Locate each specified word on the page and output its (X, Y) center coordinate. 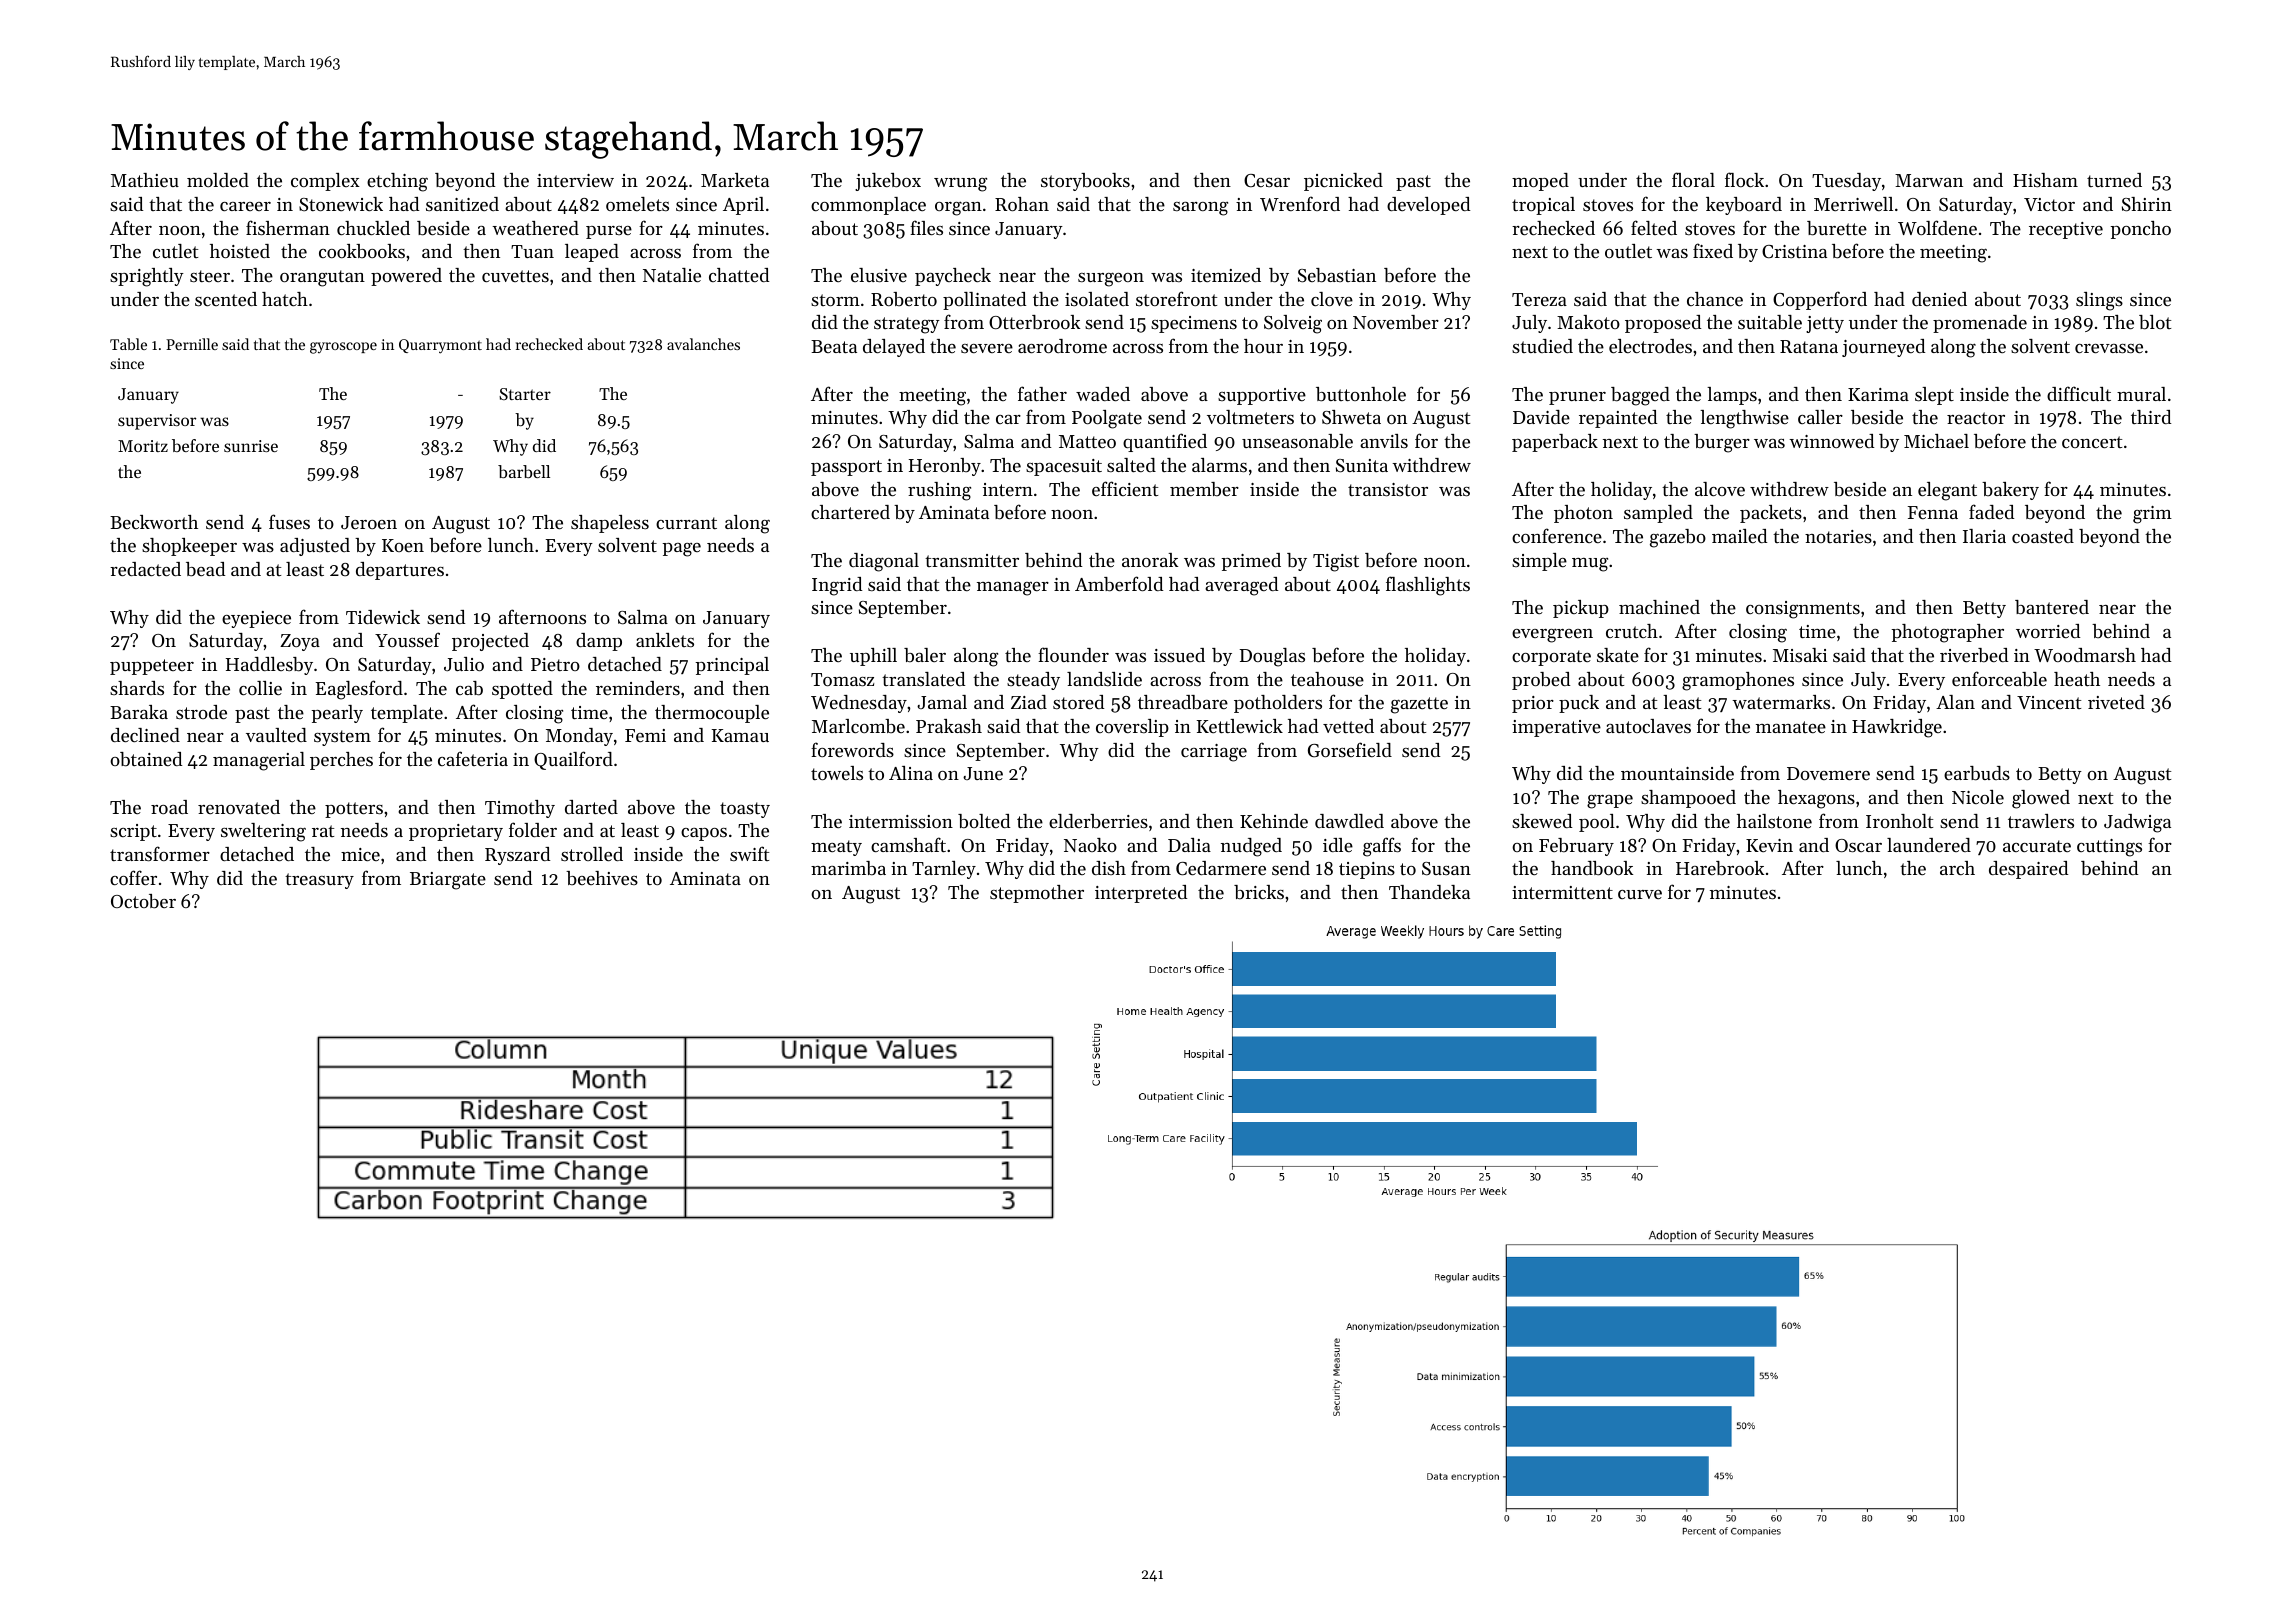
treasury (319, 881)
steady (1033, 681)
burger (1722, 443)
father (1042, 393)
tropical (1543, 206)
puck (1579, 704)
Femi (645, 735)
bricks (1259, 892)
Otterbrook (1034, 322)
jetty (1825, 324)
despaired (2028, 870)
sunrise (251, 446)
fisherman (288, 227)
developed (1428, 206)
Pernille (192, 344)
